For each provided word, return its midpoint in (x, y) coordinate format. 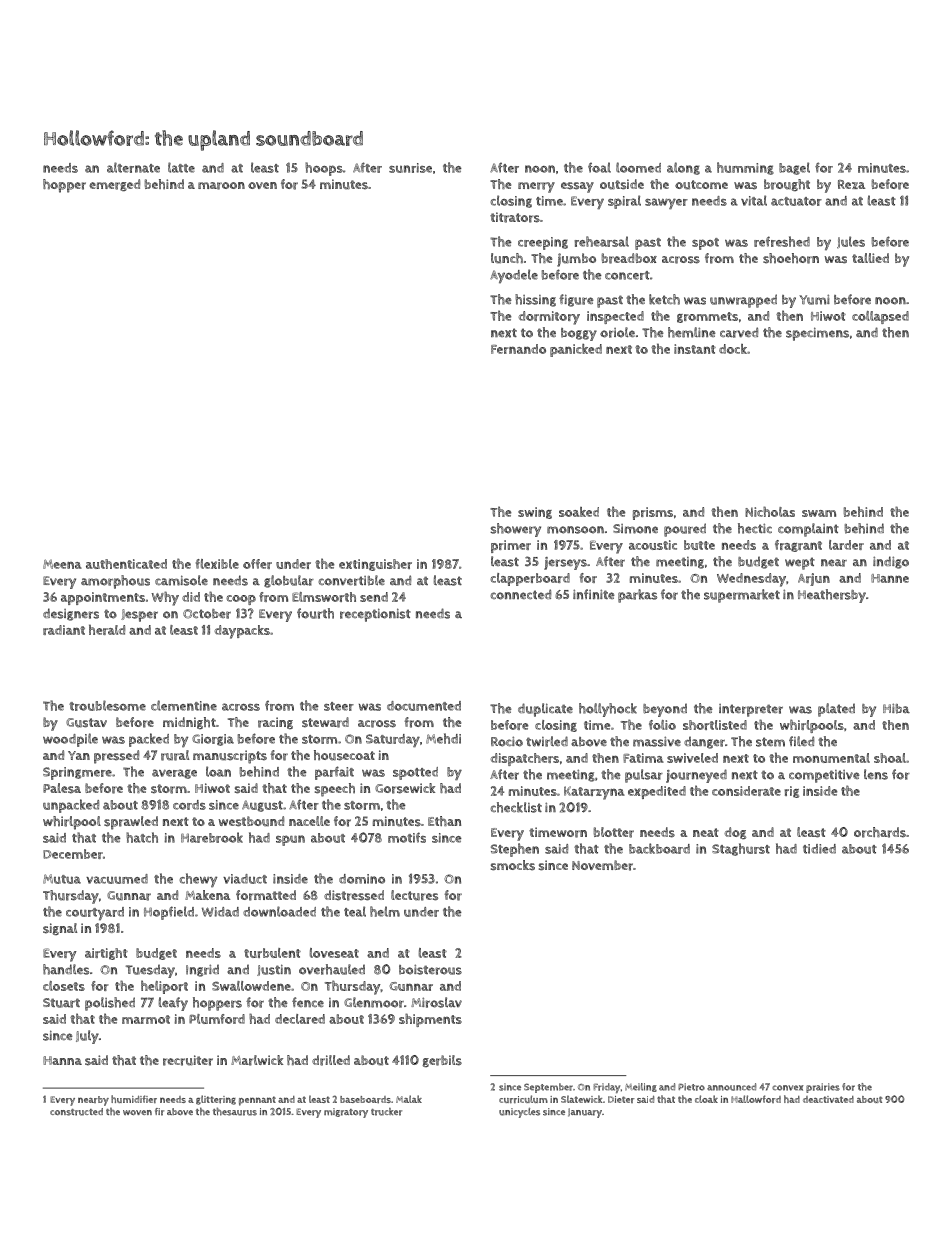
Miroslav (436, 1002)
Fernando (518, 349)
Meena (62, 564)
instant (695, 349)
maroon (221, 186)
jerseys (565, 563)
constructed (76, 1112)
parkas (637, 596)
